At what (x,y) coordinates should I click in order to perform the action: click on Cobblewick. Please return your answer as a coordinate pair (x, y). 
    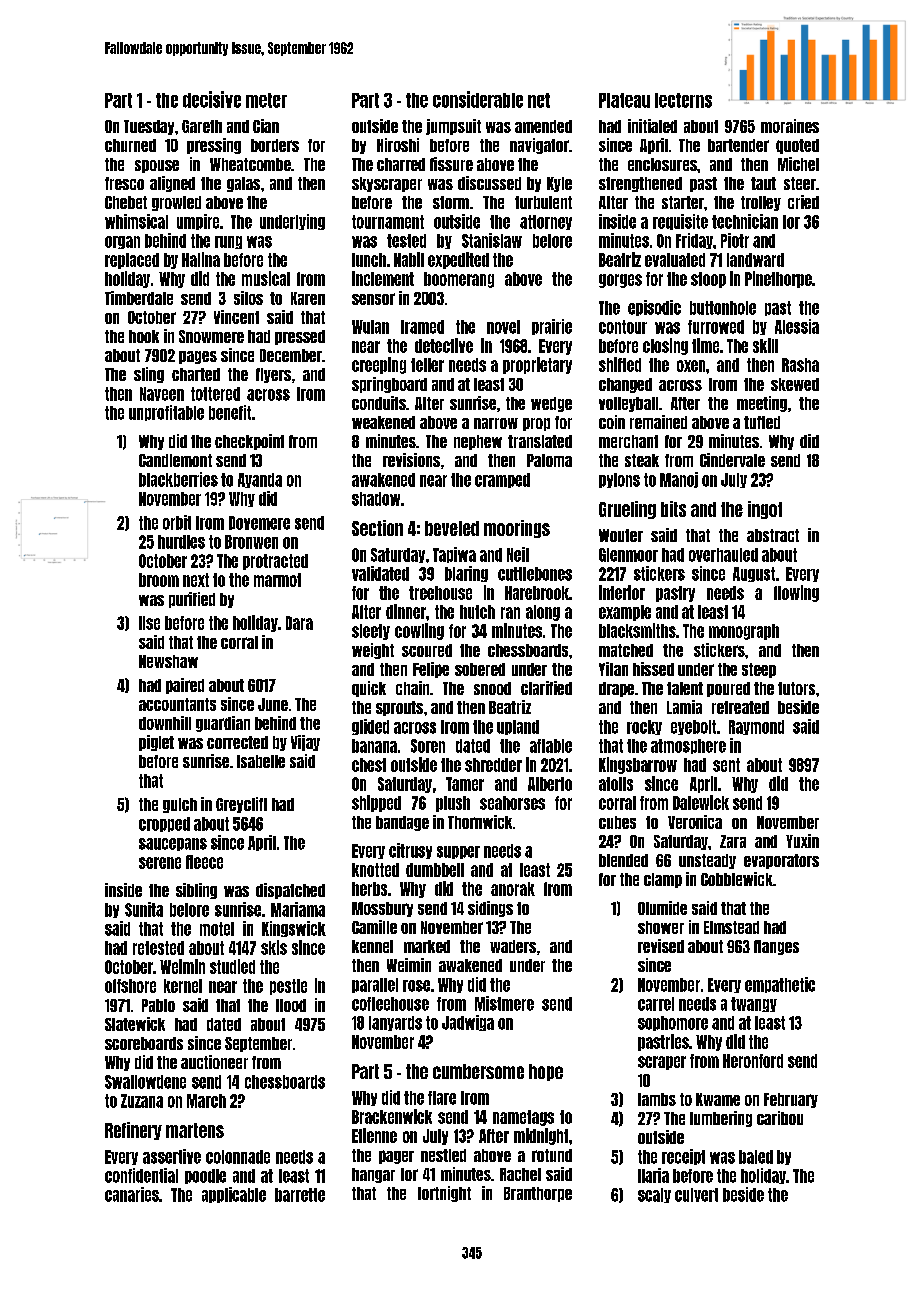
    Looking at the image, I should click on (737, 879).
